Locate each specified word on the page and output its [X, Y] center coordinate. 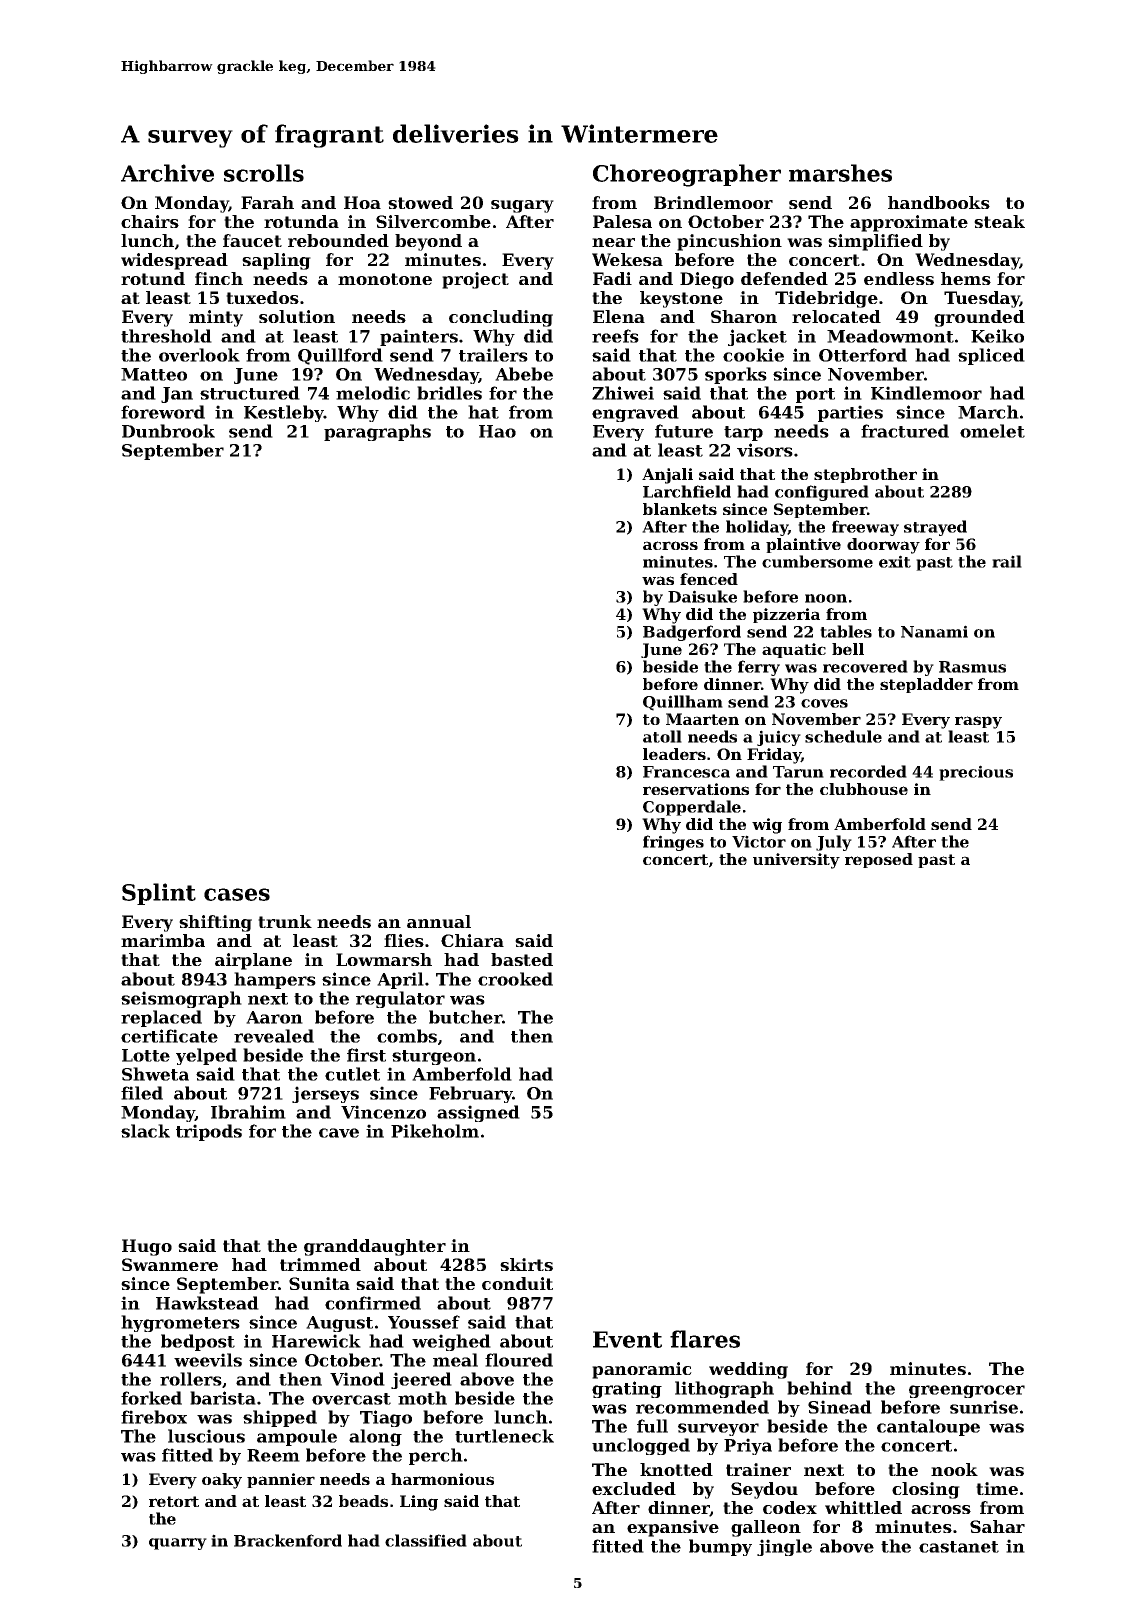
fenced [709, 579]
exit [895, 561]
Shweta [155, 1074]
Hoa [362, 202]
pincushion [729, 242]
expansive [673, 1528]
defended [784, 278]
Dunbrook [168, 431]
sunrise [984, 1407]
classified [426, 1540]
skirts [526, 1264]
